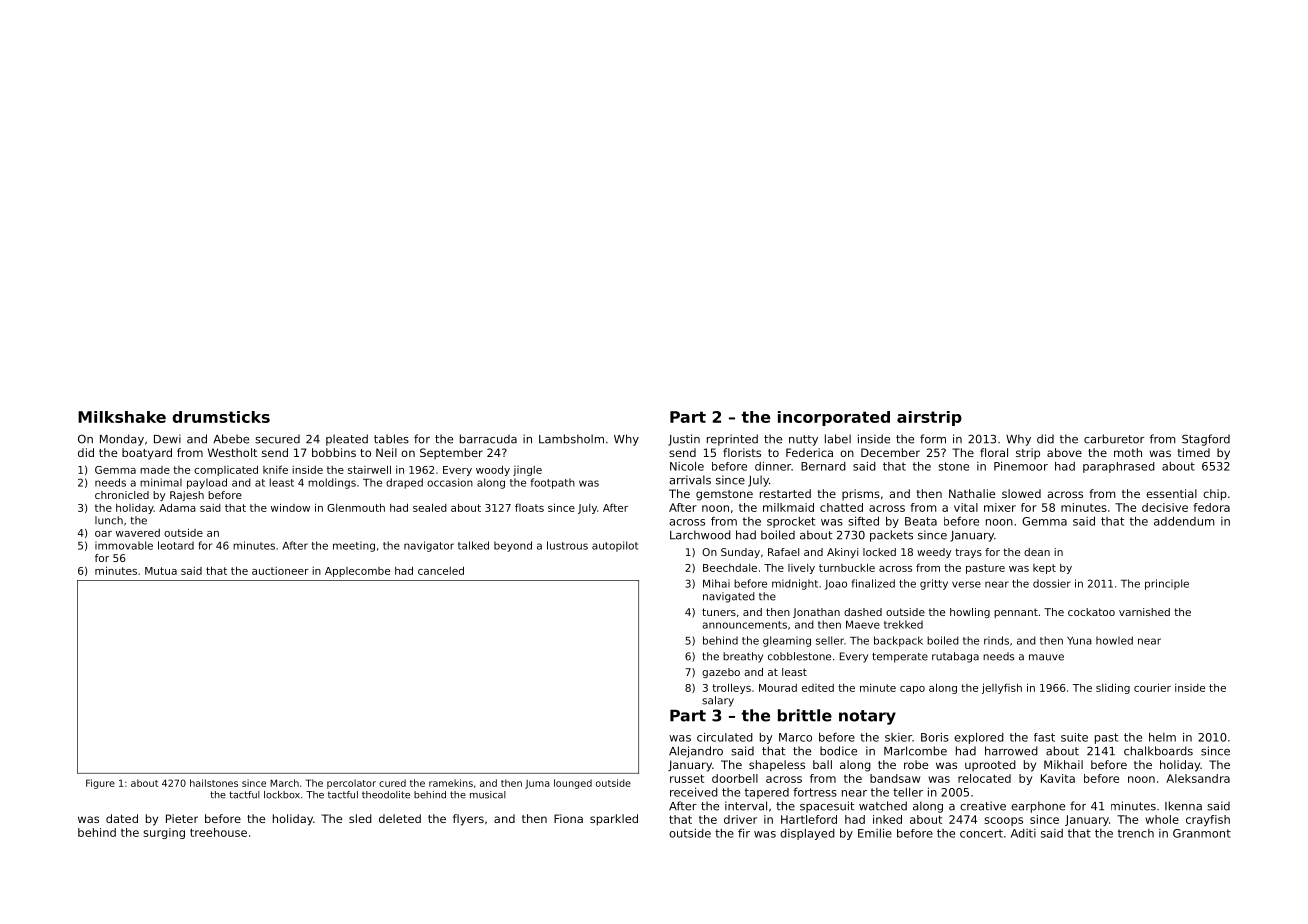 This screenshot has width=1308, height=924. Describe the element at coordinates (721, 673) in the screenshot. I see `gazebo` at that location.
